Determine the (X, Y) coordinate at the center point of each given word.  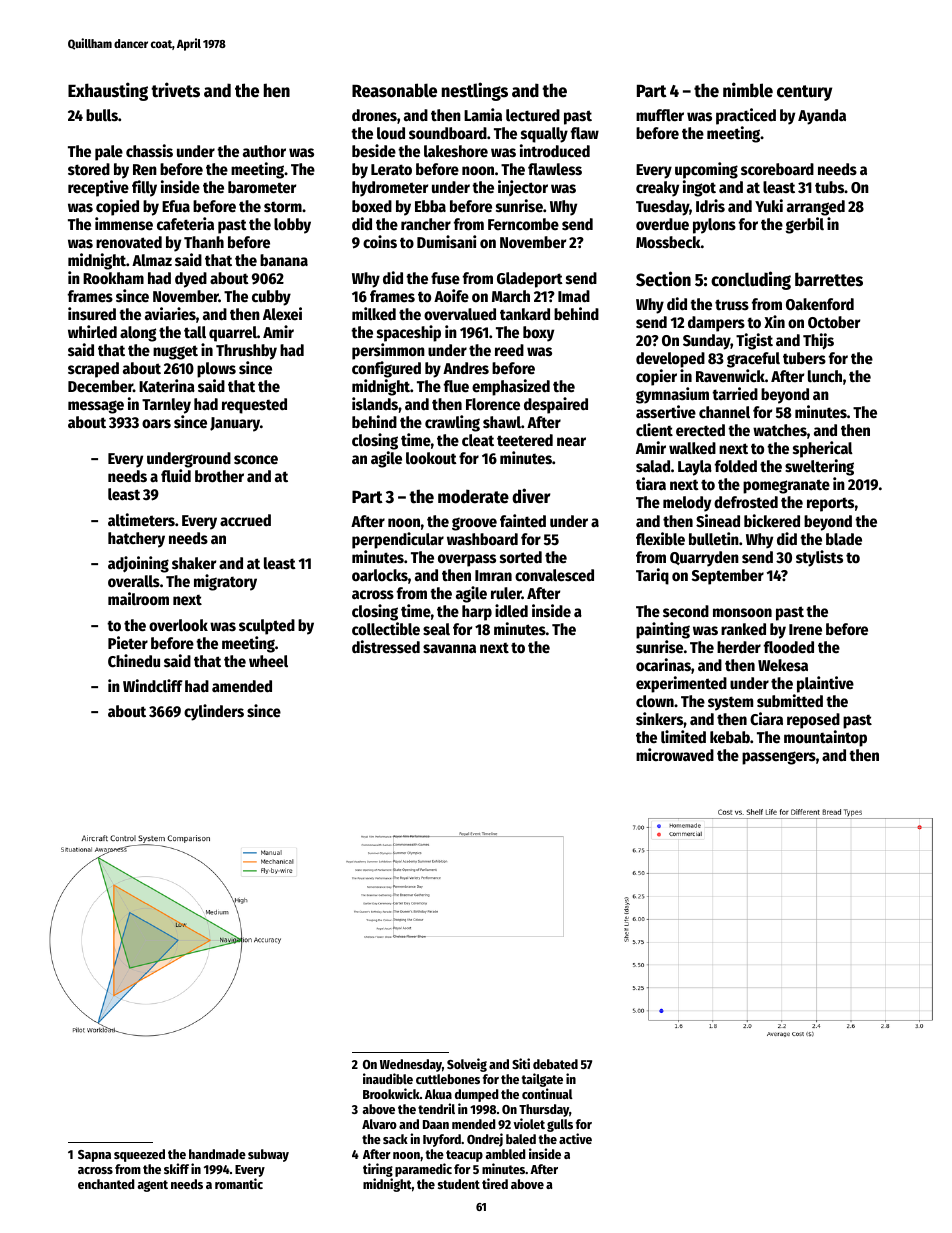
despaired (556, 405)
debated (555, 1064)
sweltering (819, 467)
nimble (748, 90)
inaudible (388, 1078)
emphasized (511, 387)
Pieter (128, 643)
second (686, 611)
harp (477, 613)
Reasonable (394, 90)
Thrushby (246, 352)
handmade (217, 1154)
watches (780, 430)
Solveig (467, 1065)
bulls (102, 115)
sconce (256, 460)
